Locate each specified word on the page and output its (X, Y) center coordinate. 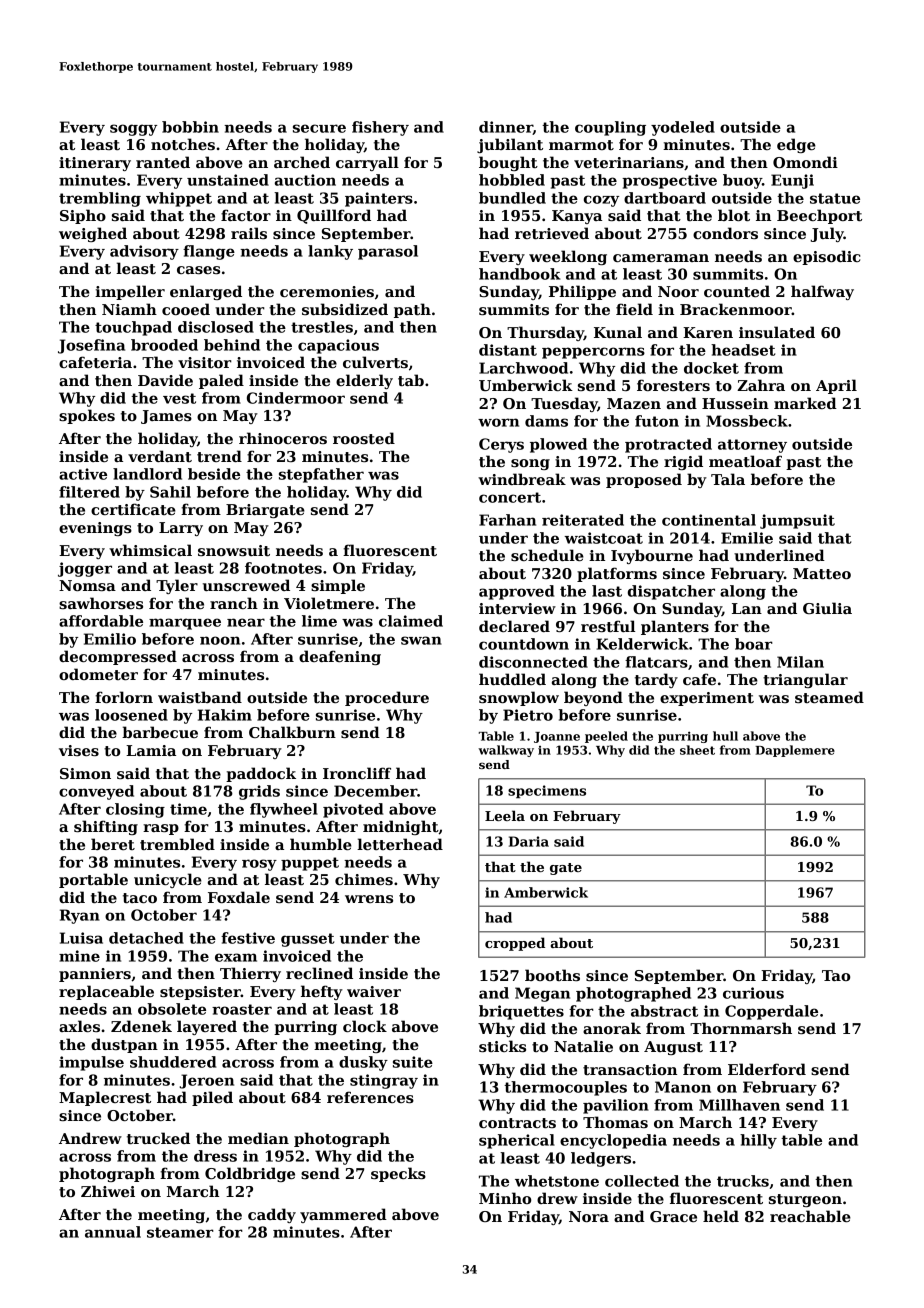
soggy (133, 130)
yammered (343, 1215)
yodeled (683, 128)
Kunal (618, 332)
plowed (558, 445)
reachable (810, 1216)
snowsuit (234, 550)
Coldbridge (250, 1174)
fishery (380, 128)
